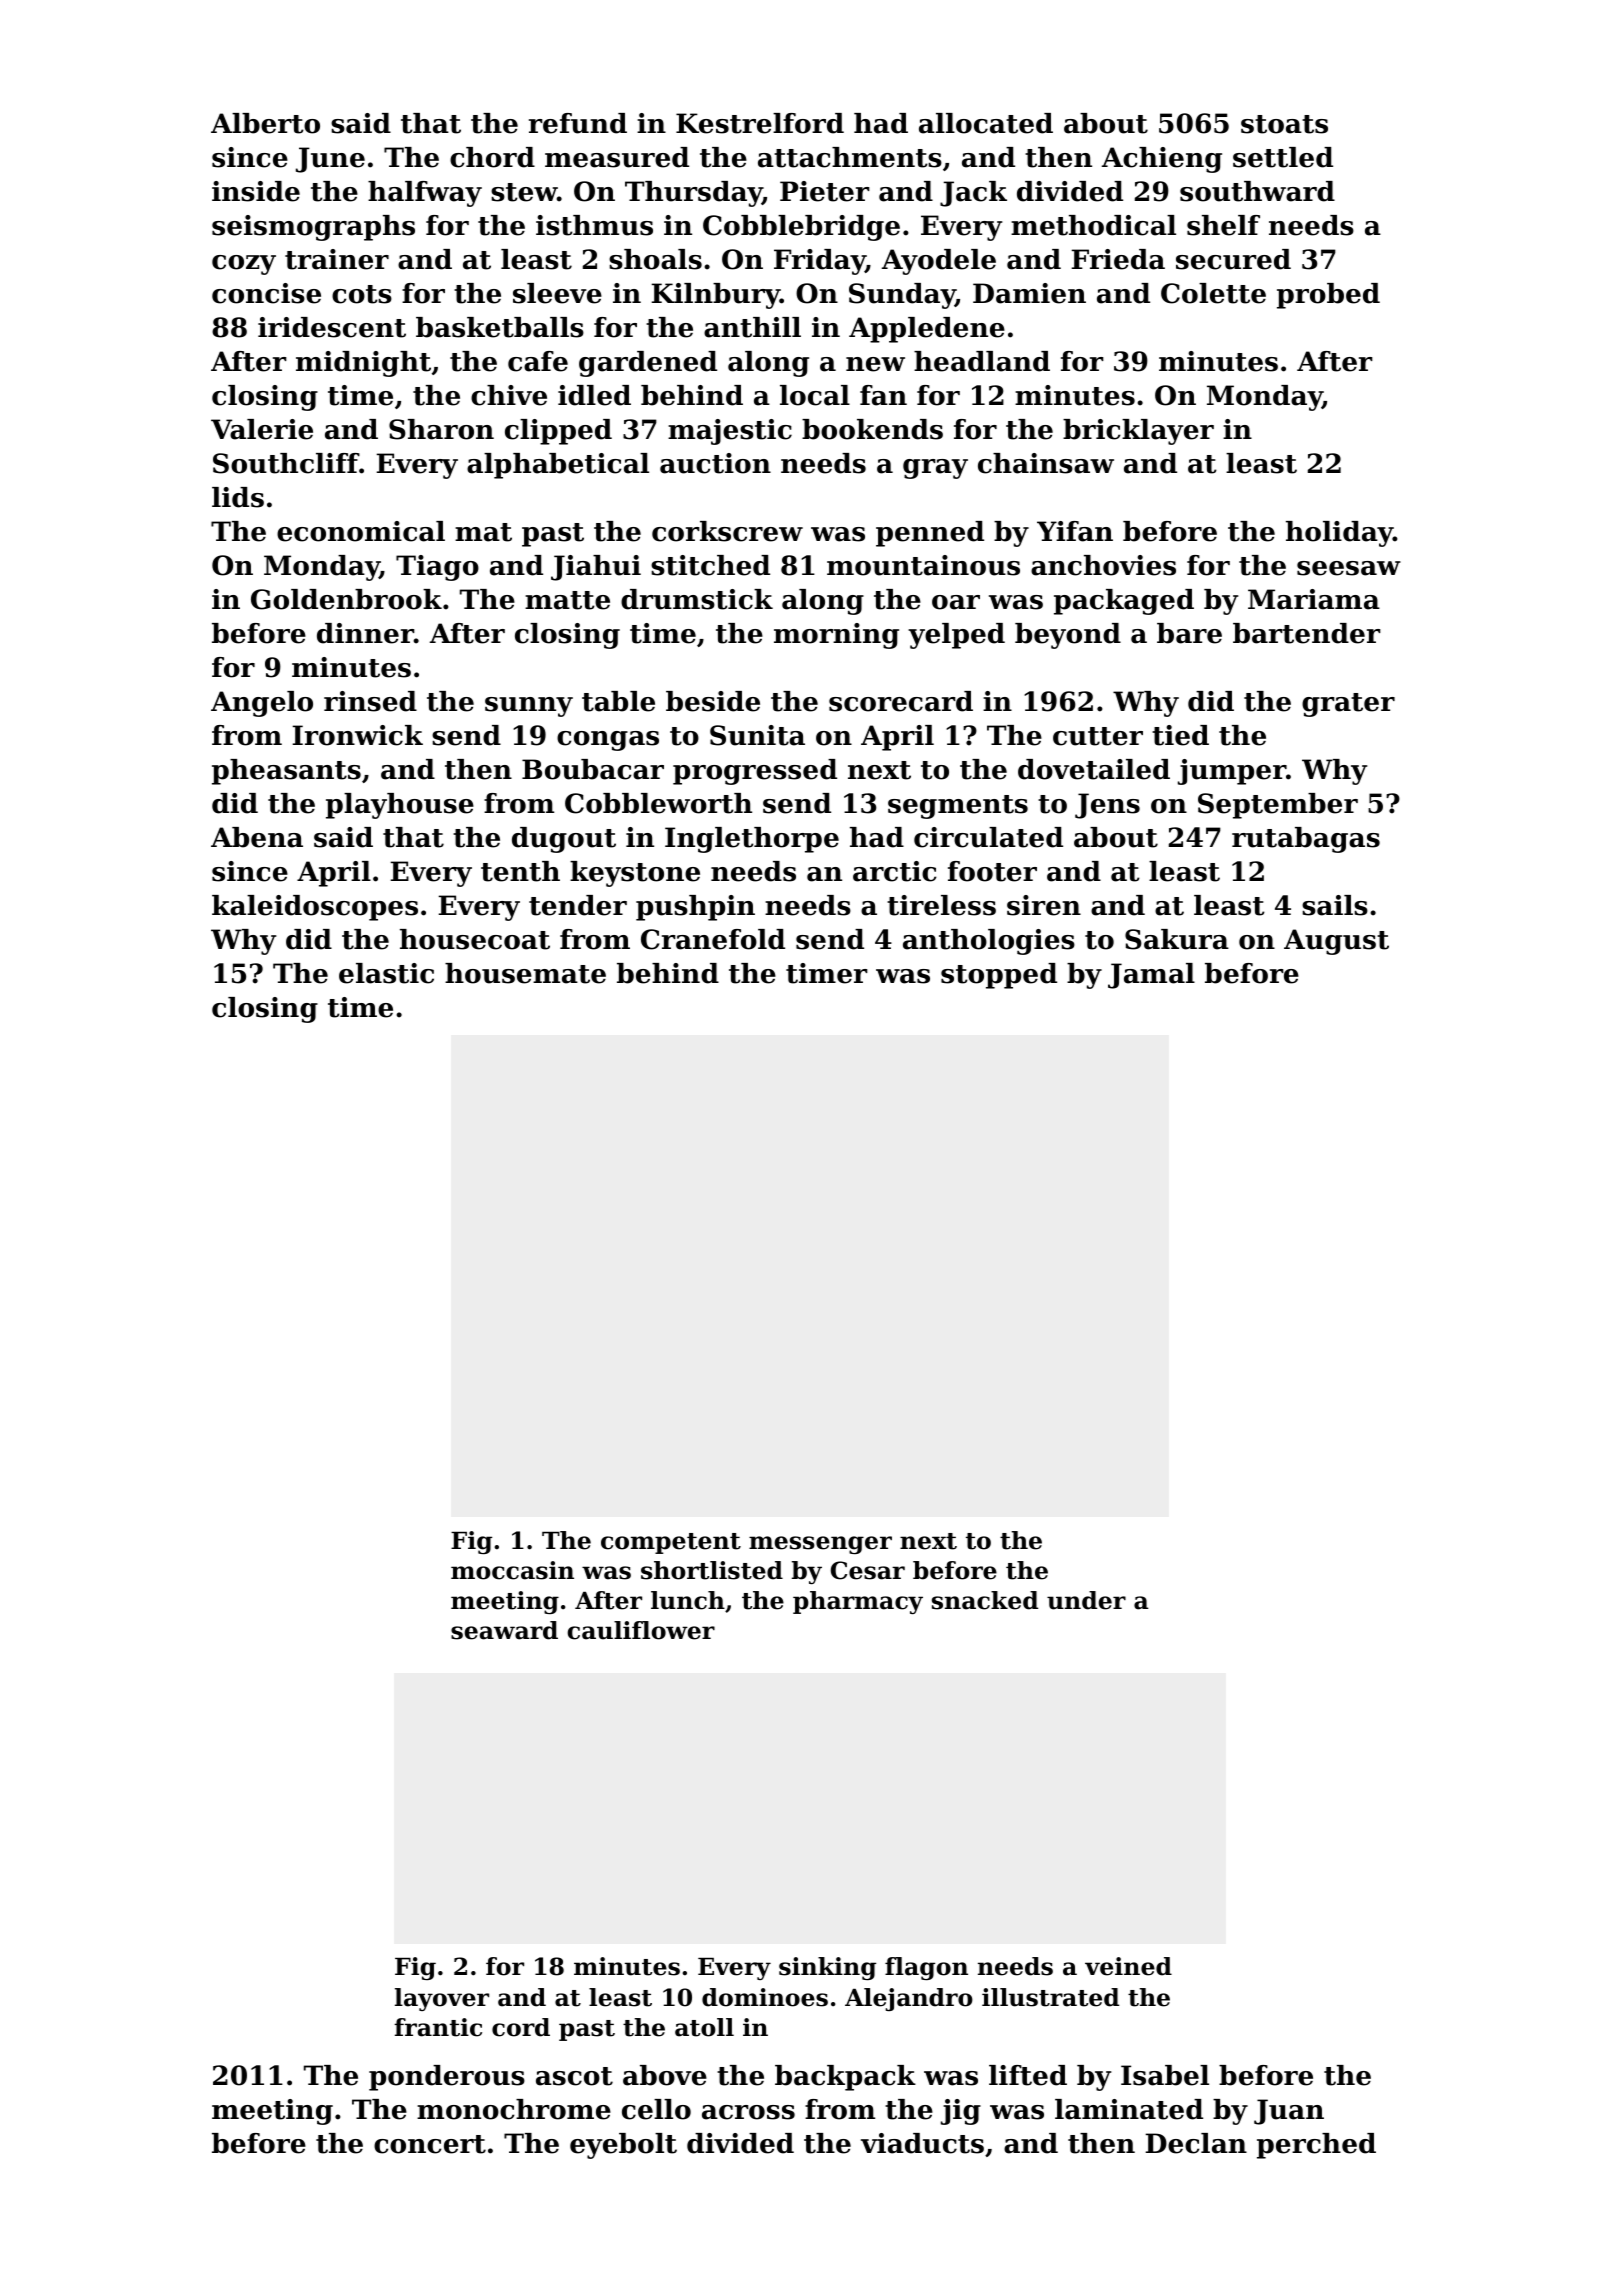 The width and height of the page is (1620, 2292). I want to click on stoats, so click(1284, 124).
